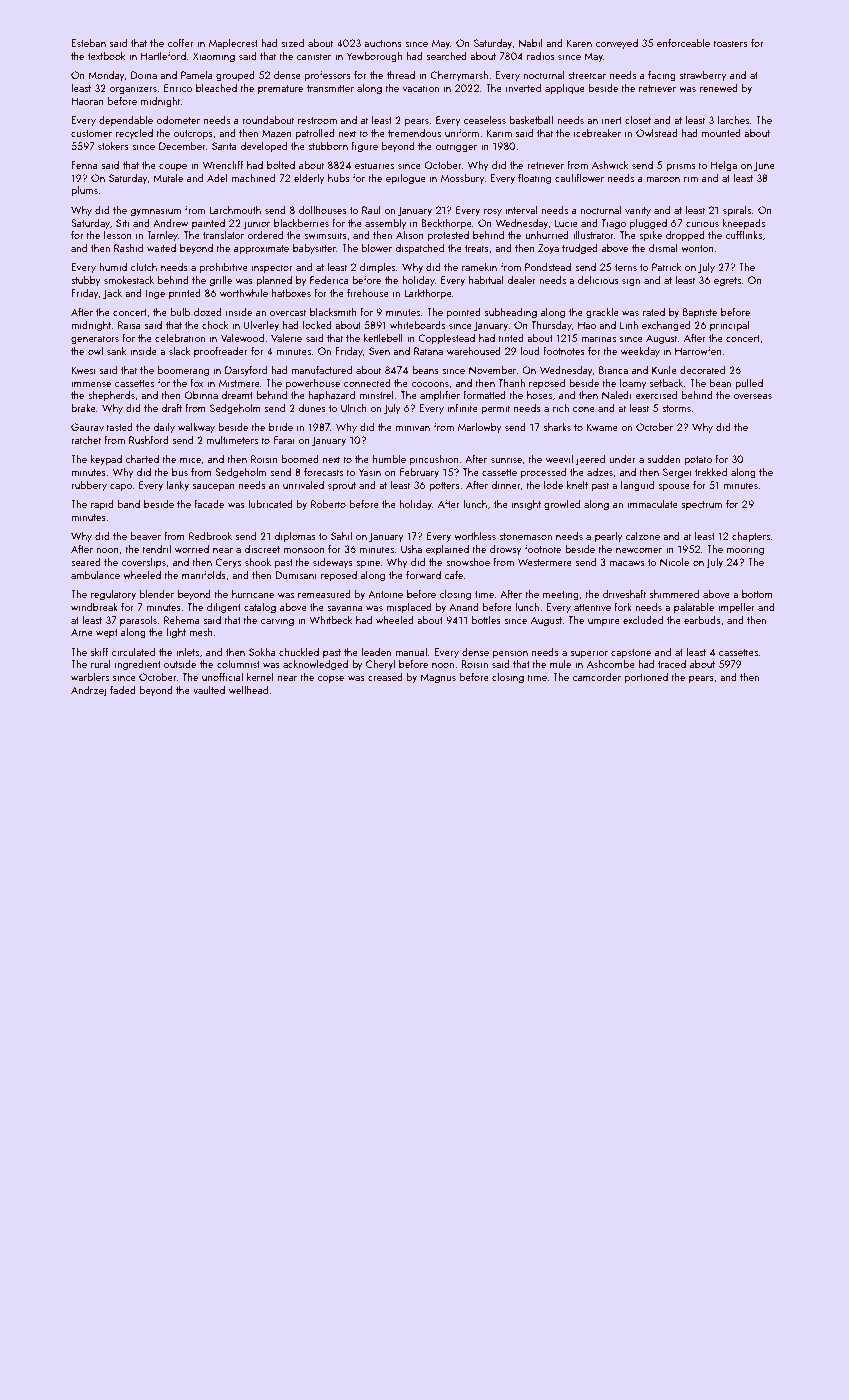 The image size is (849, 1400). I want to click on organizers, so click(133, 89).
